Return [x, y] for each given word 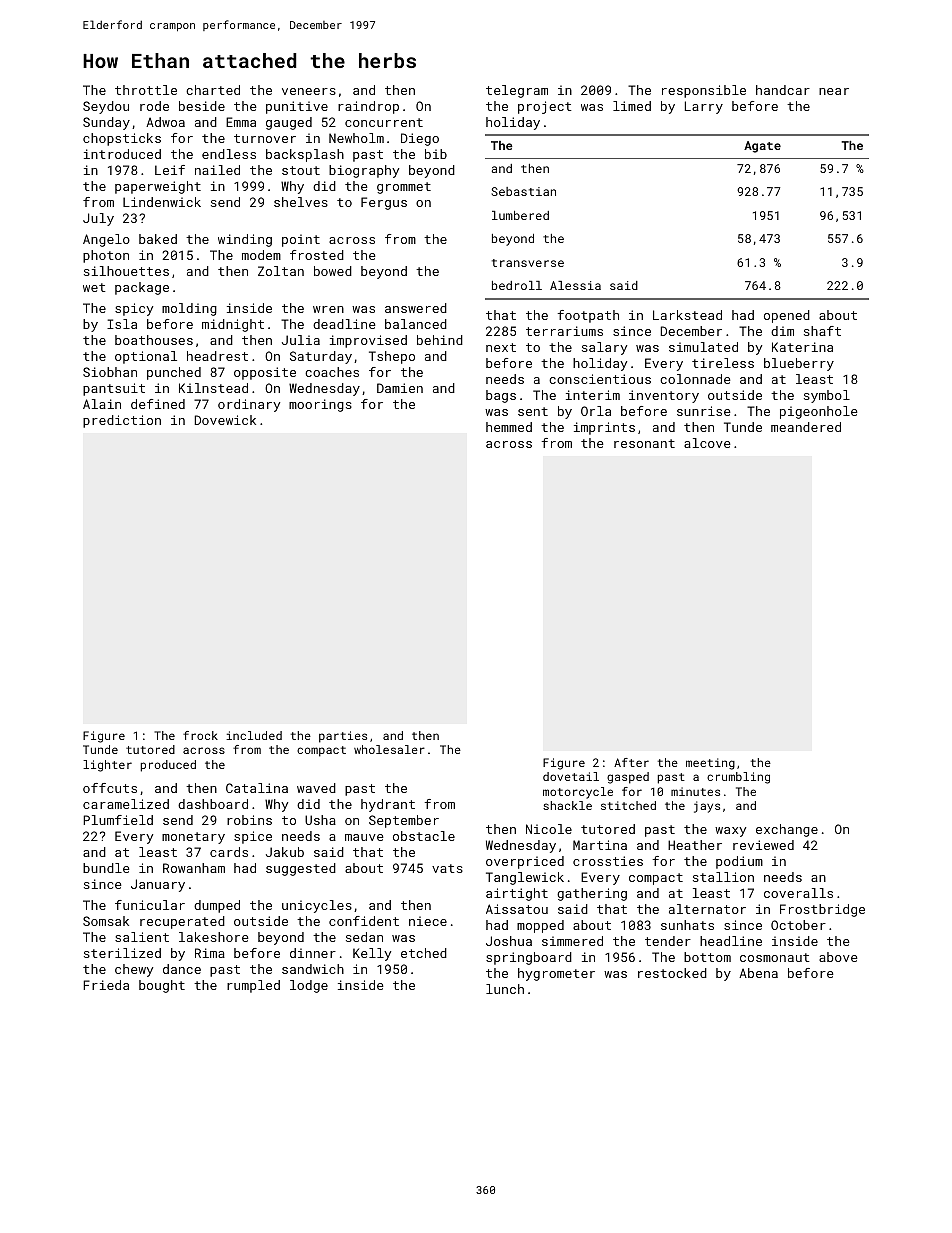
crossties [608, 861]
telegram [517, 91]
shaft [822, 331]
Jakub [285, 852]
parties [343, 737]
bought [162, 986]
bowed [333, 271]
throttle [146, 90]
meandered [806, 427]
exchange [787, 830]
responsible [704, 91]
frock [200, 735]
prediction [122, 421]
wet [94, 287]
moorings [320, 405]
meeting [710, 764]
